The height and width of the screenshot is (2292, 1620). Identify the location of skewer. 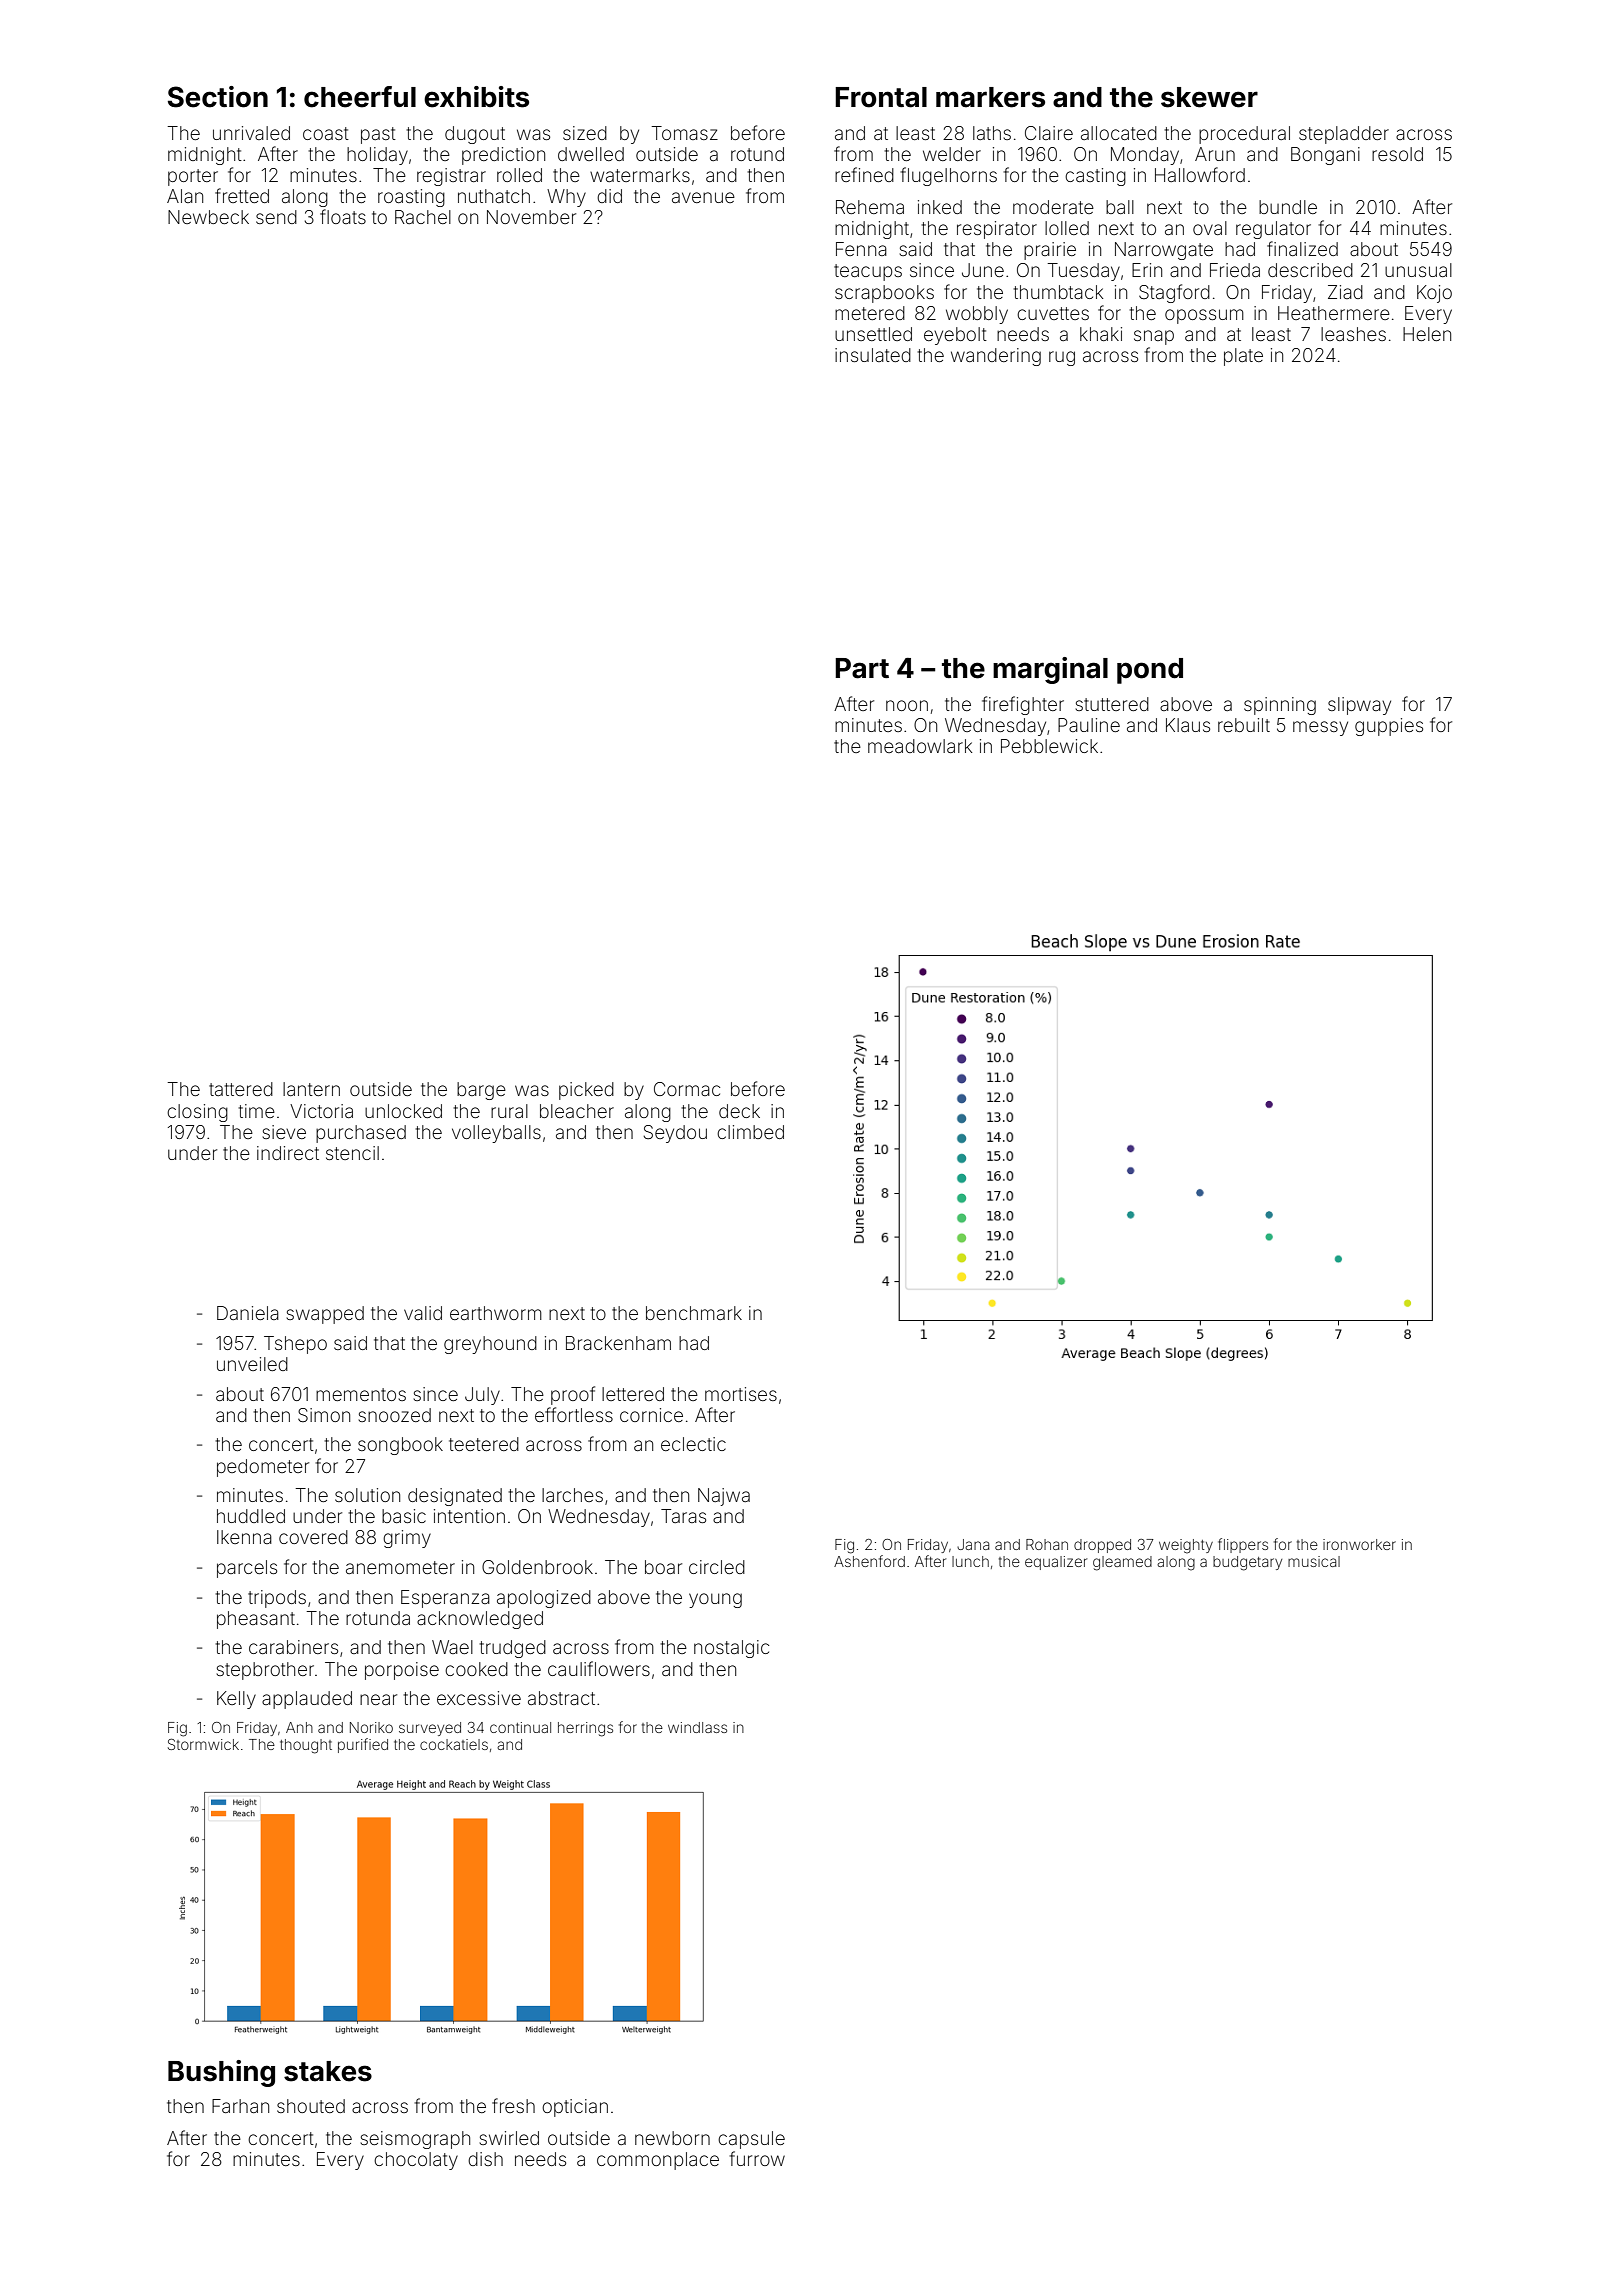
(1209, 97).
